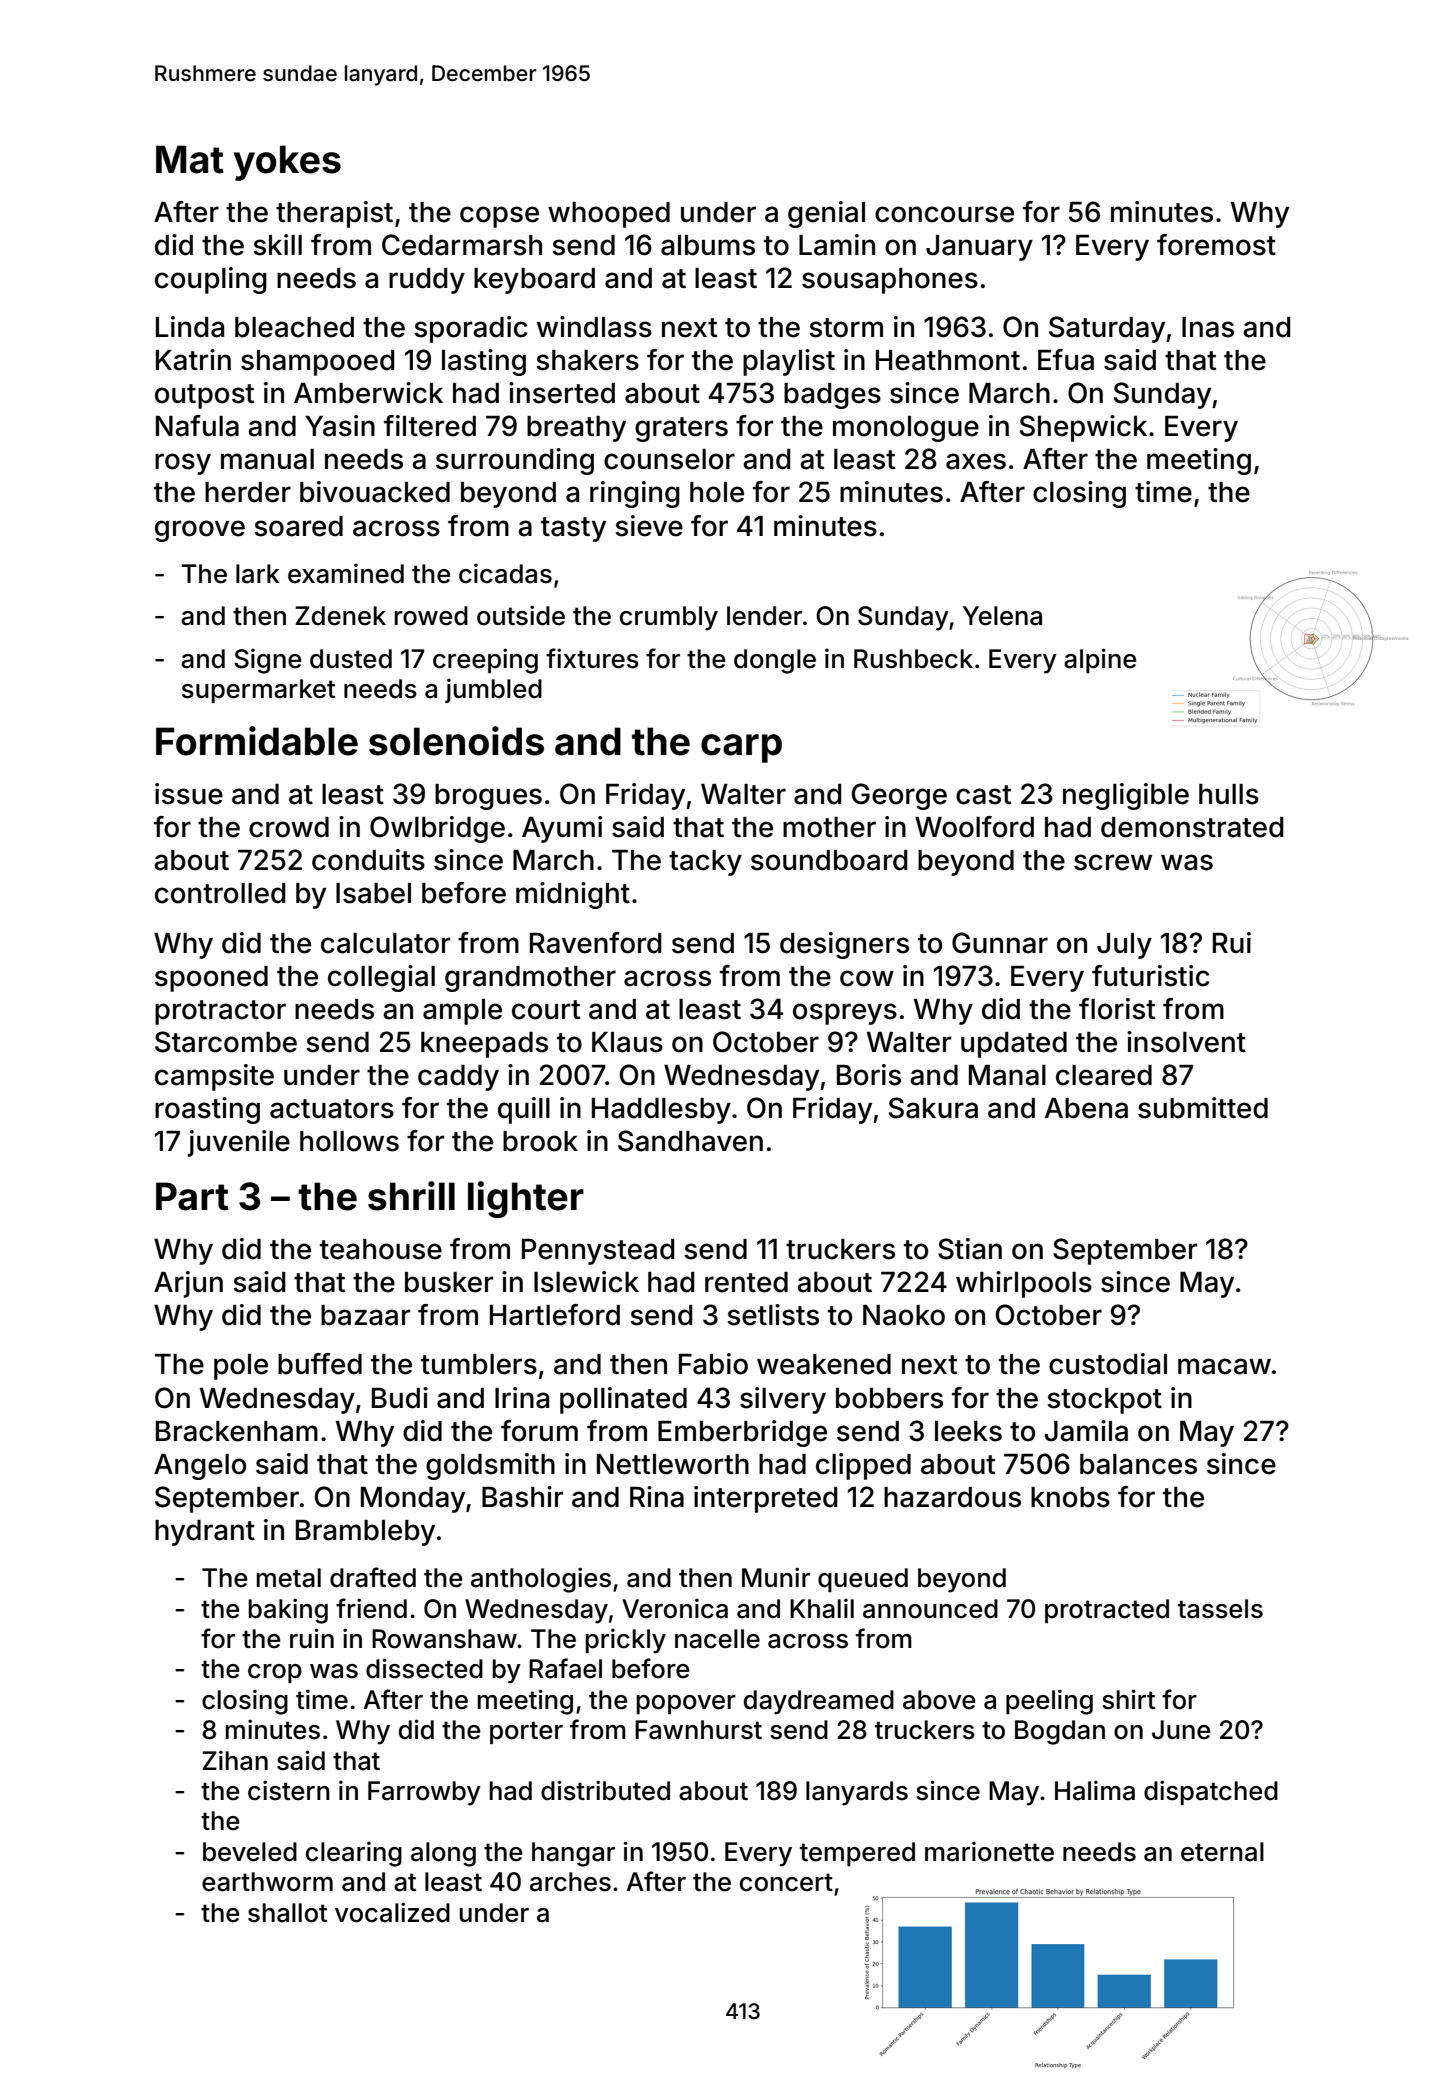 The image size is (1450, 2100). Describe the element at coordinates (207, 1110) in the page. I see `roasting` at that location.
